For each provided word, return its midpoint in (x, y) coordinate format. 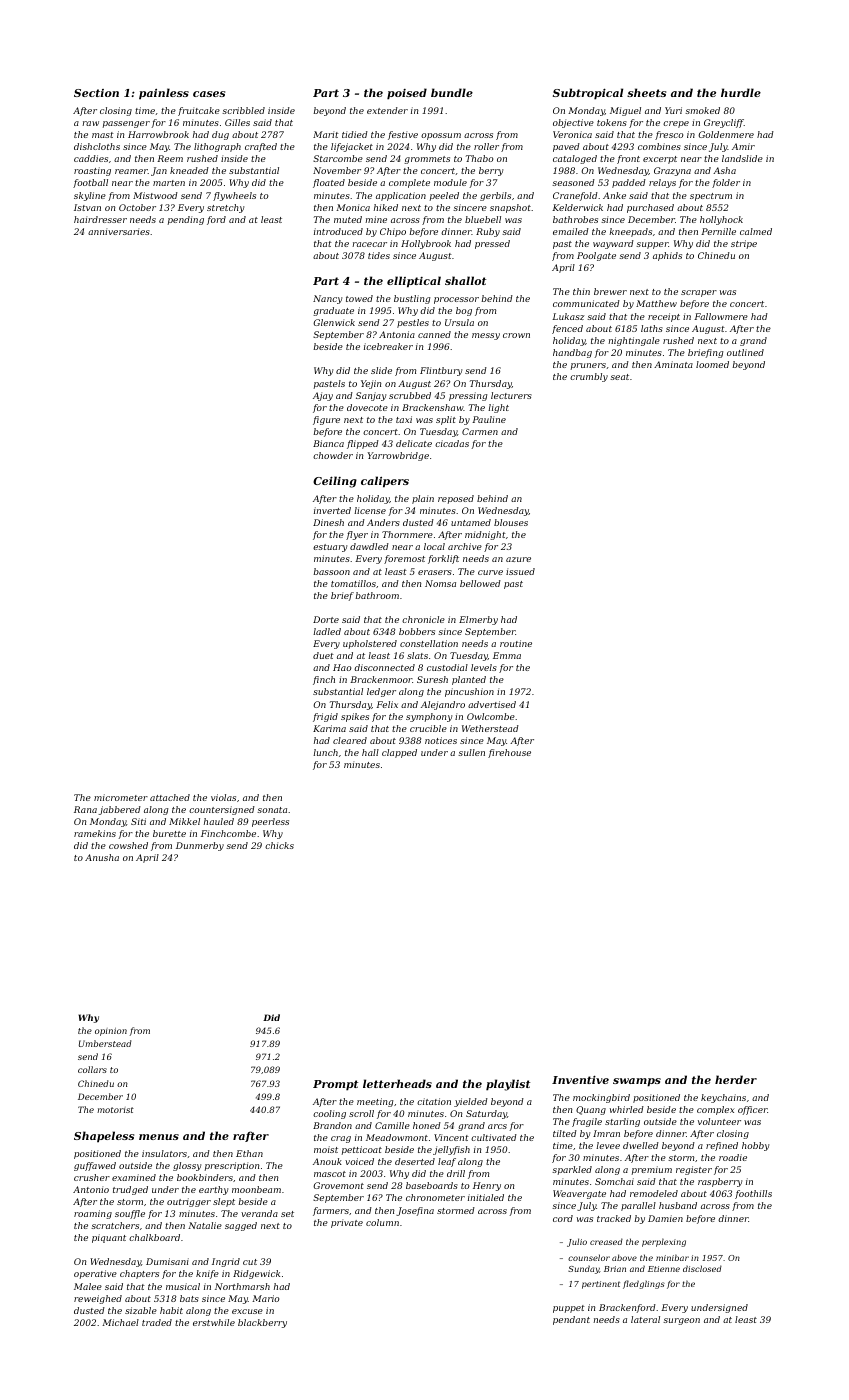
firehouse (509, 753)
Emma (507, 655)
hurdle (741, 92)
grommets (427, 160)
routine (516, 643)
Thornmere (407, 534)
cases (209, 94)
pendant (571, 1320)
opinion (111, 1032)
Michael (120, 1322)
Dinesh (328, 522)
